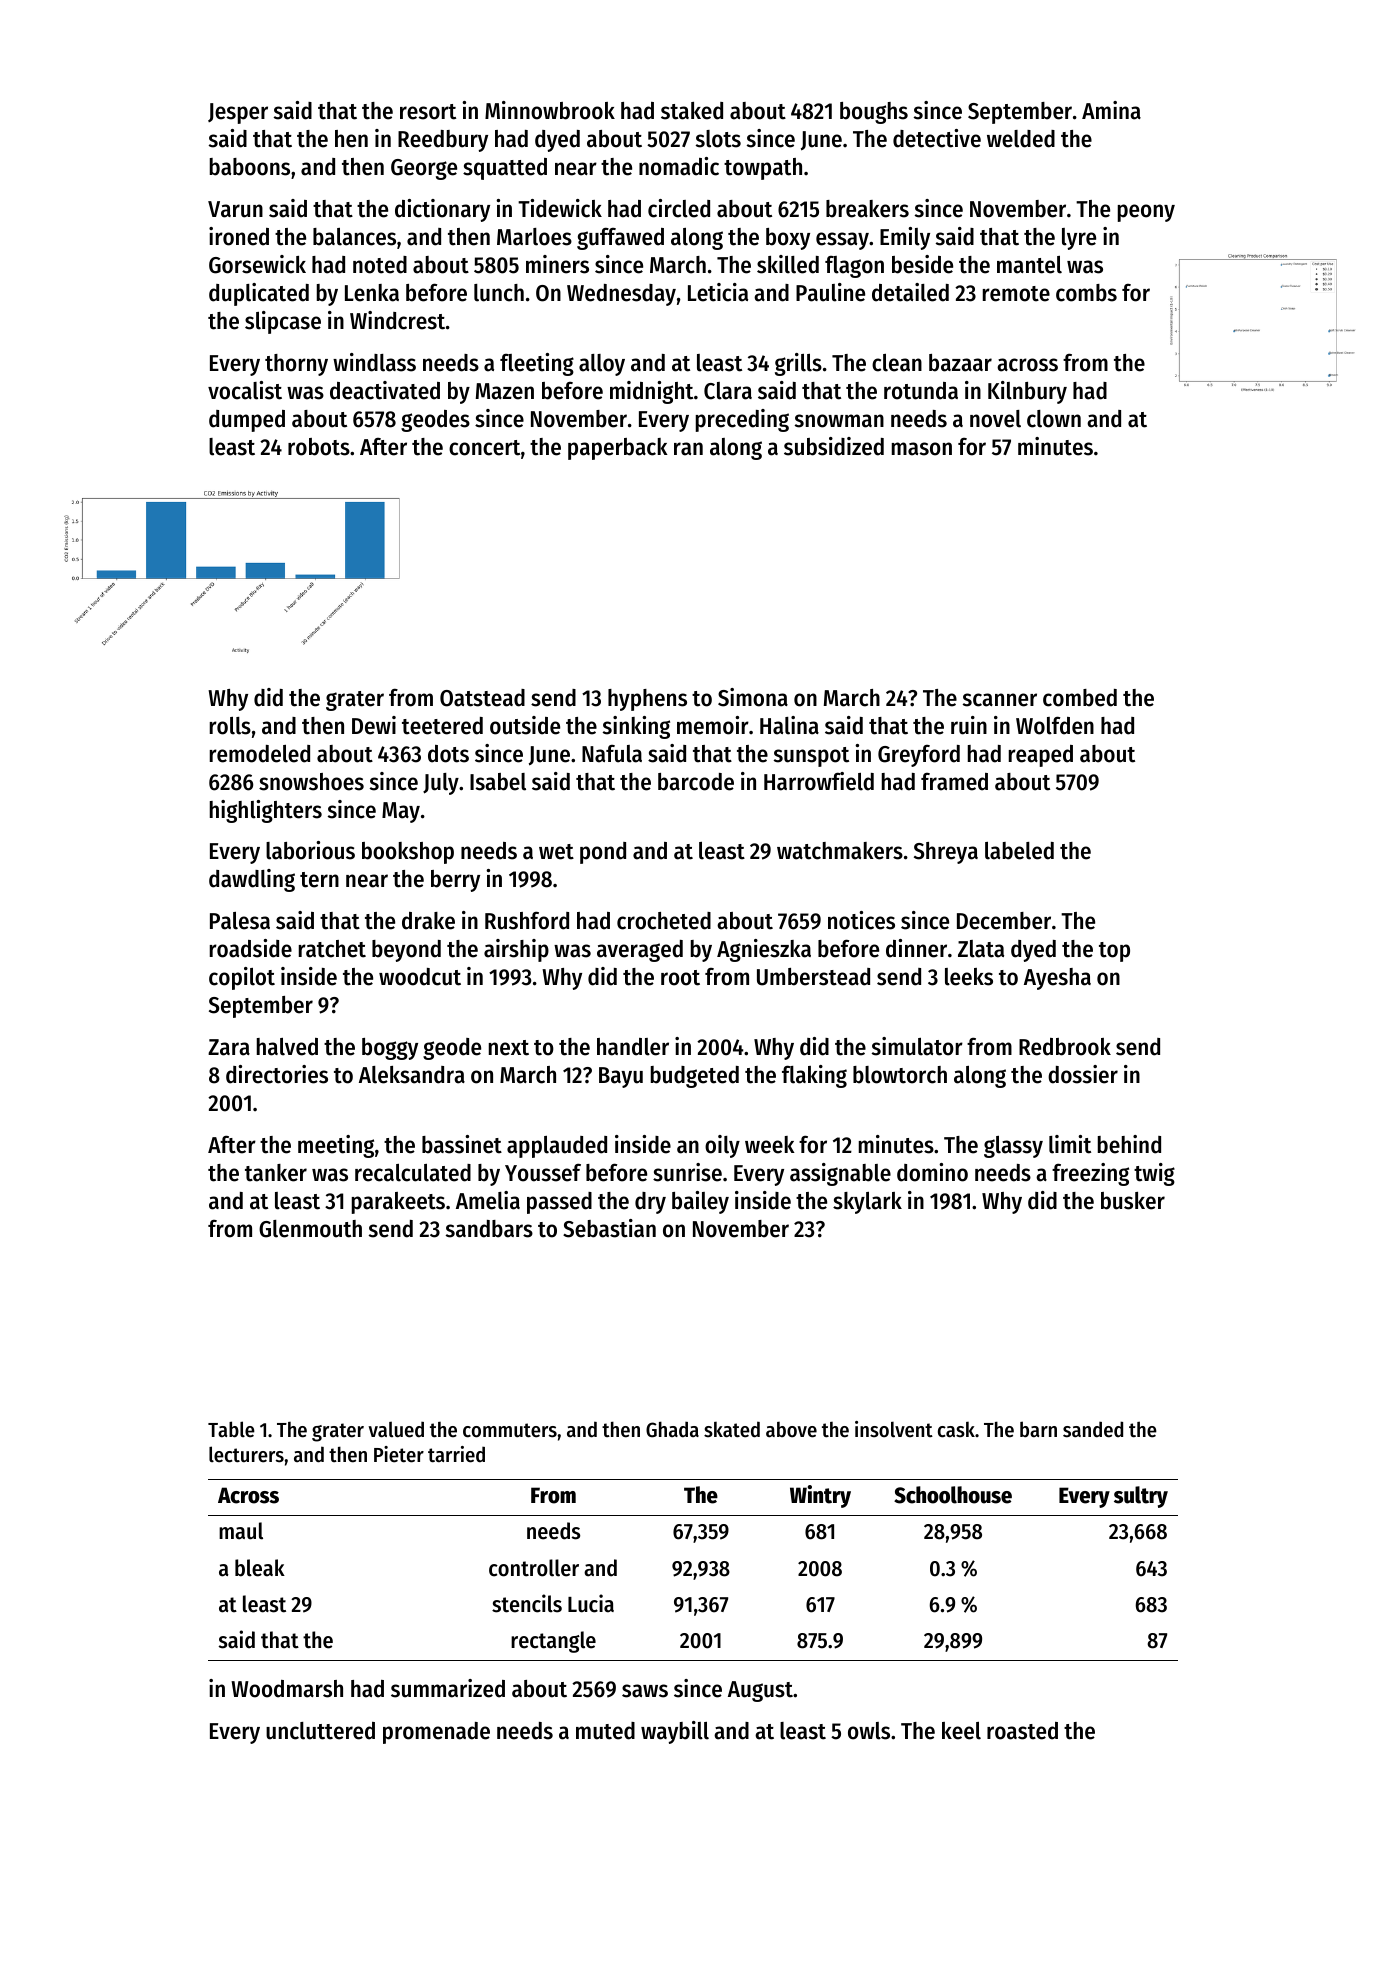 This screenshot has height=1969, width=1386. I want to click on Umberstead, so click(813, 977).
